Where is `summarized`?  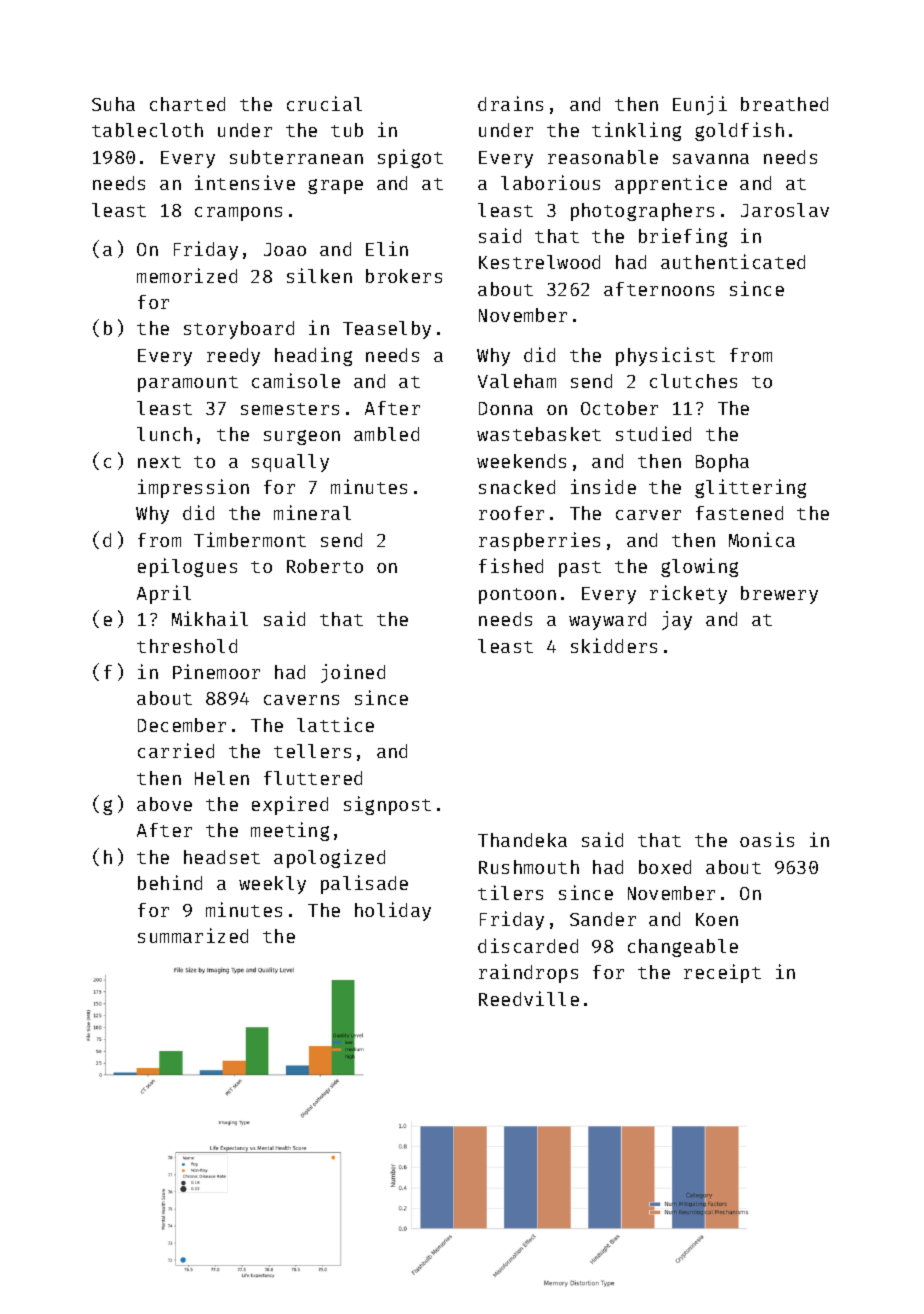 summarized is located at coordinates (193, 935).
